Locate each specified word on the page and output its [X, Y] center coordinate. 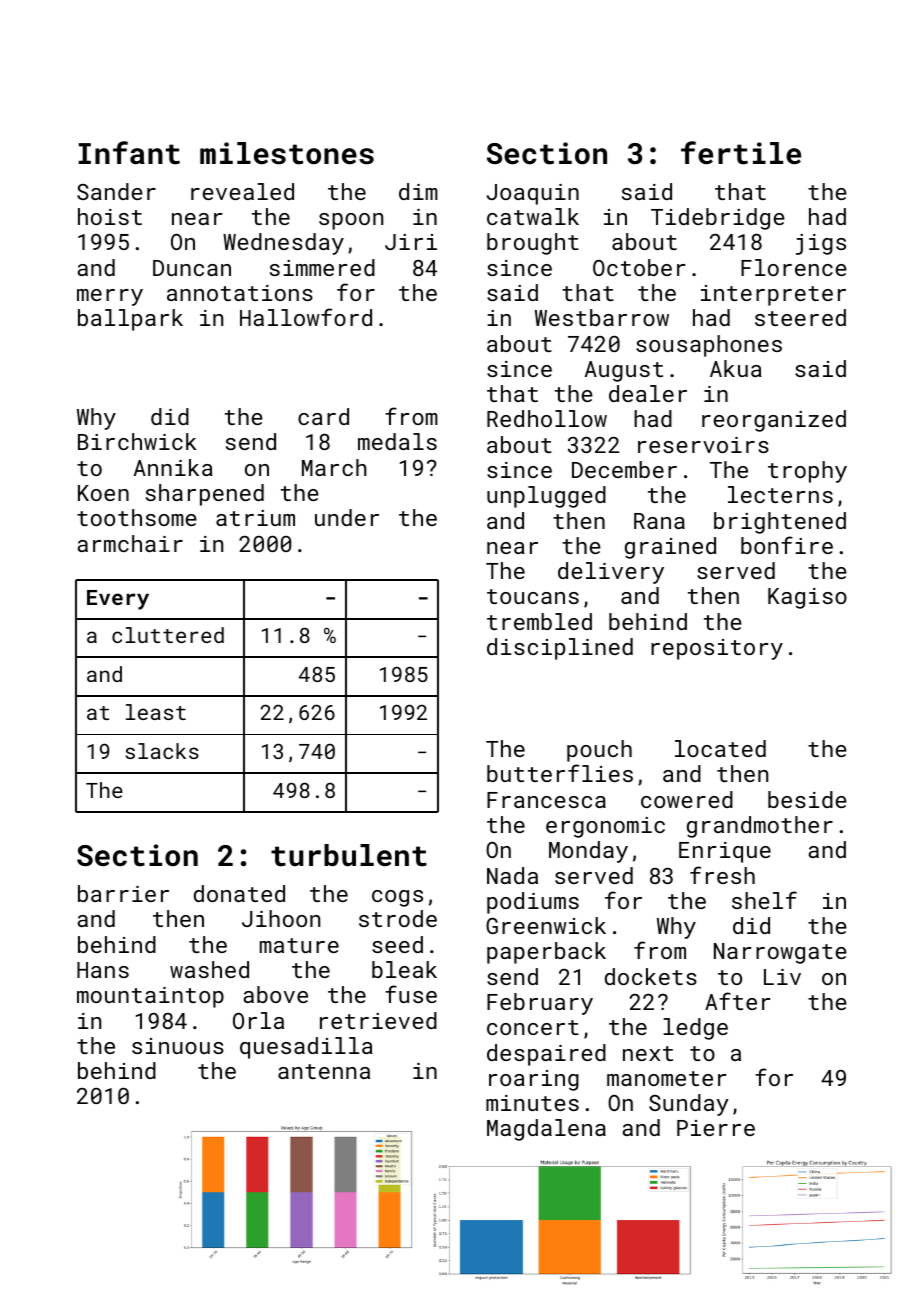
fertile [741, 153]
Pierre [716, 1128]
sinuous [178, 1046]
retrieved [378, 1020]
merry [110, 297]
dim [418, 191]
